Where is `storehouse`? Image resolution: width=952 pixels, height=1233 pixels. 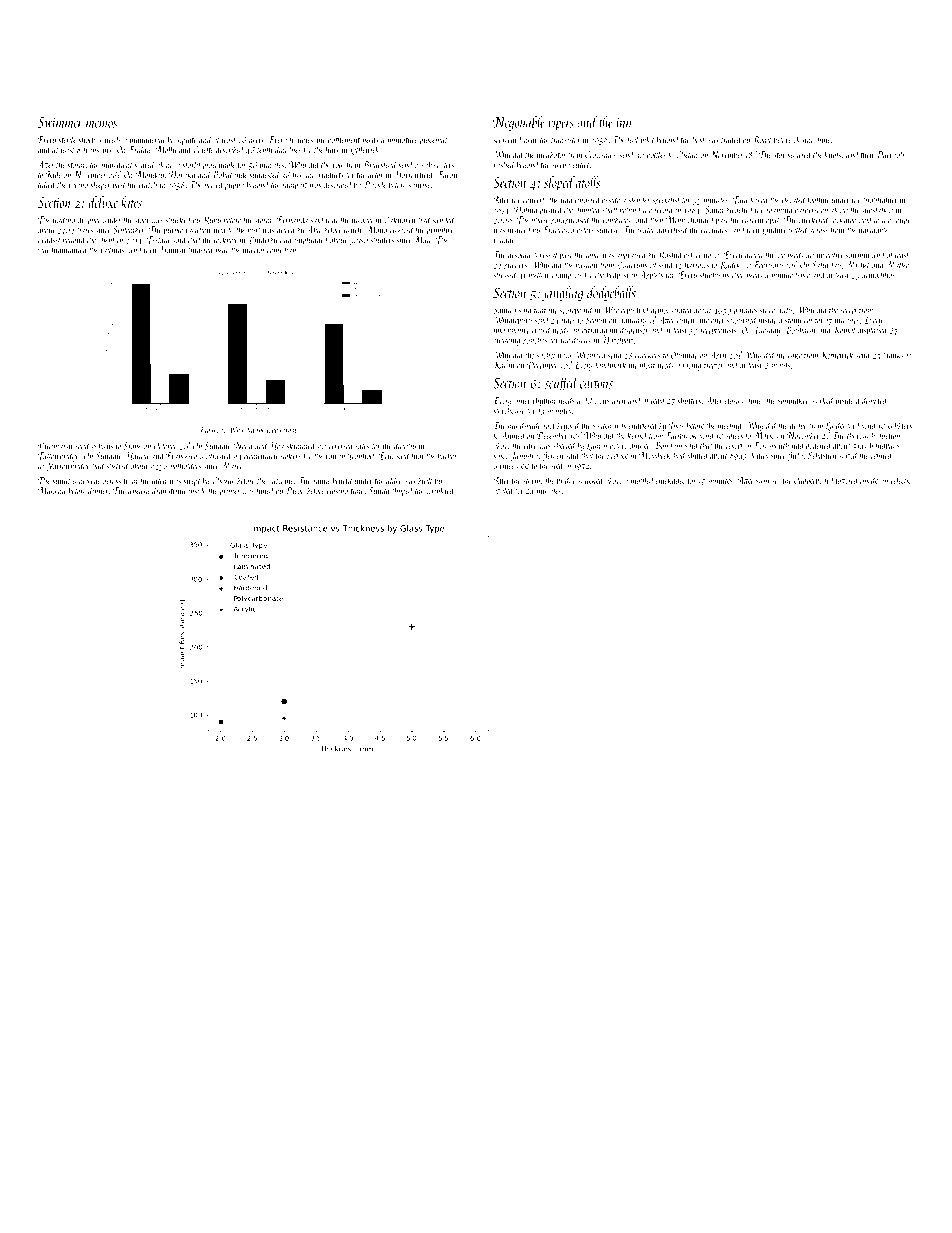 storehouse is located at coordinates (509, 410).
